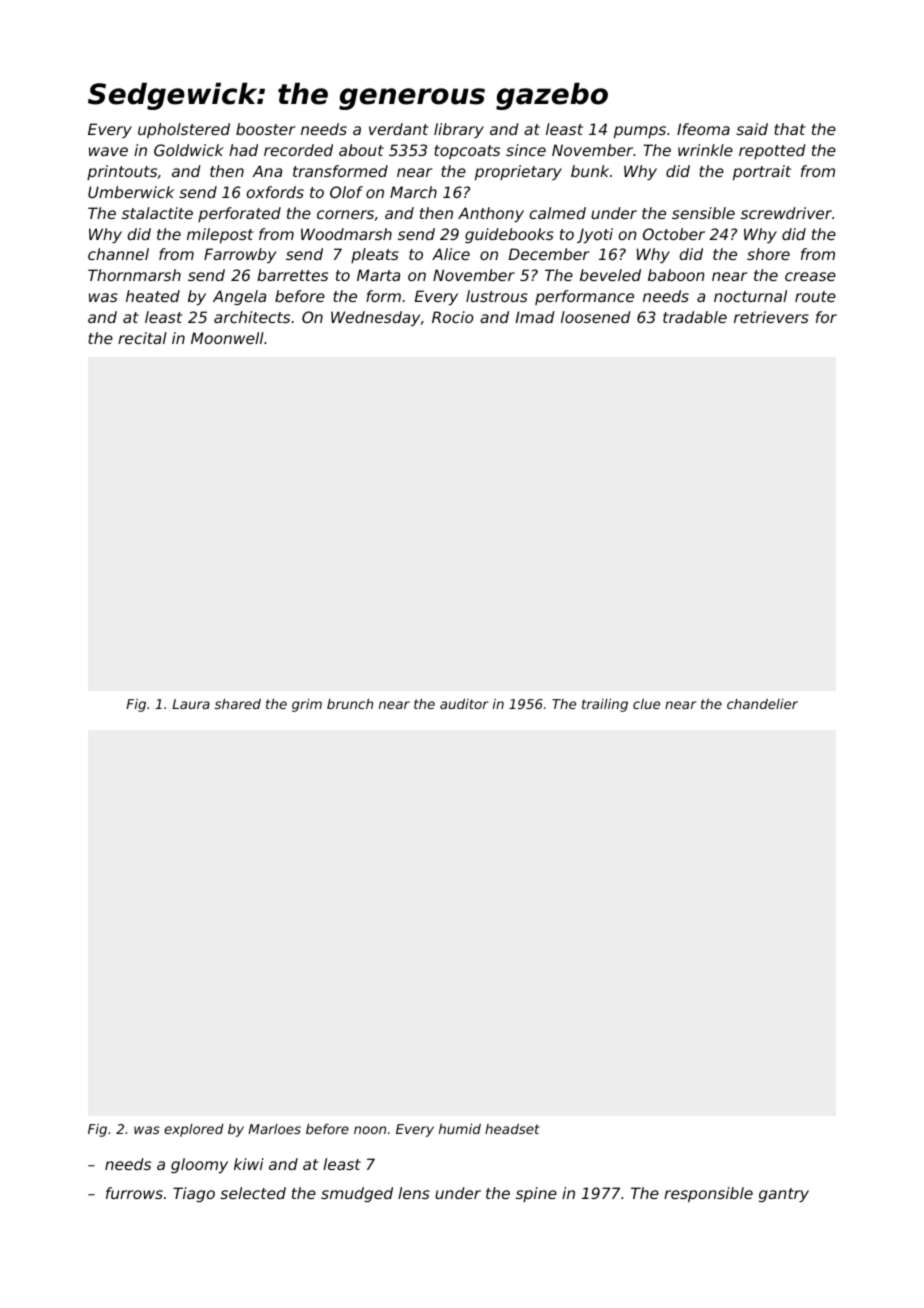  Describe the element at coordinates (370, 1130) in the screenshot. I see `noon` at that location.
